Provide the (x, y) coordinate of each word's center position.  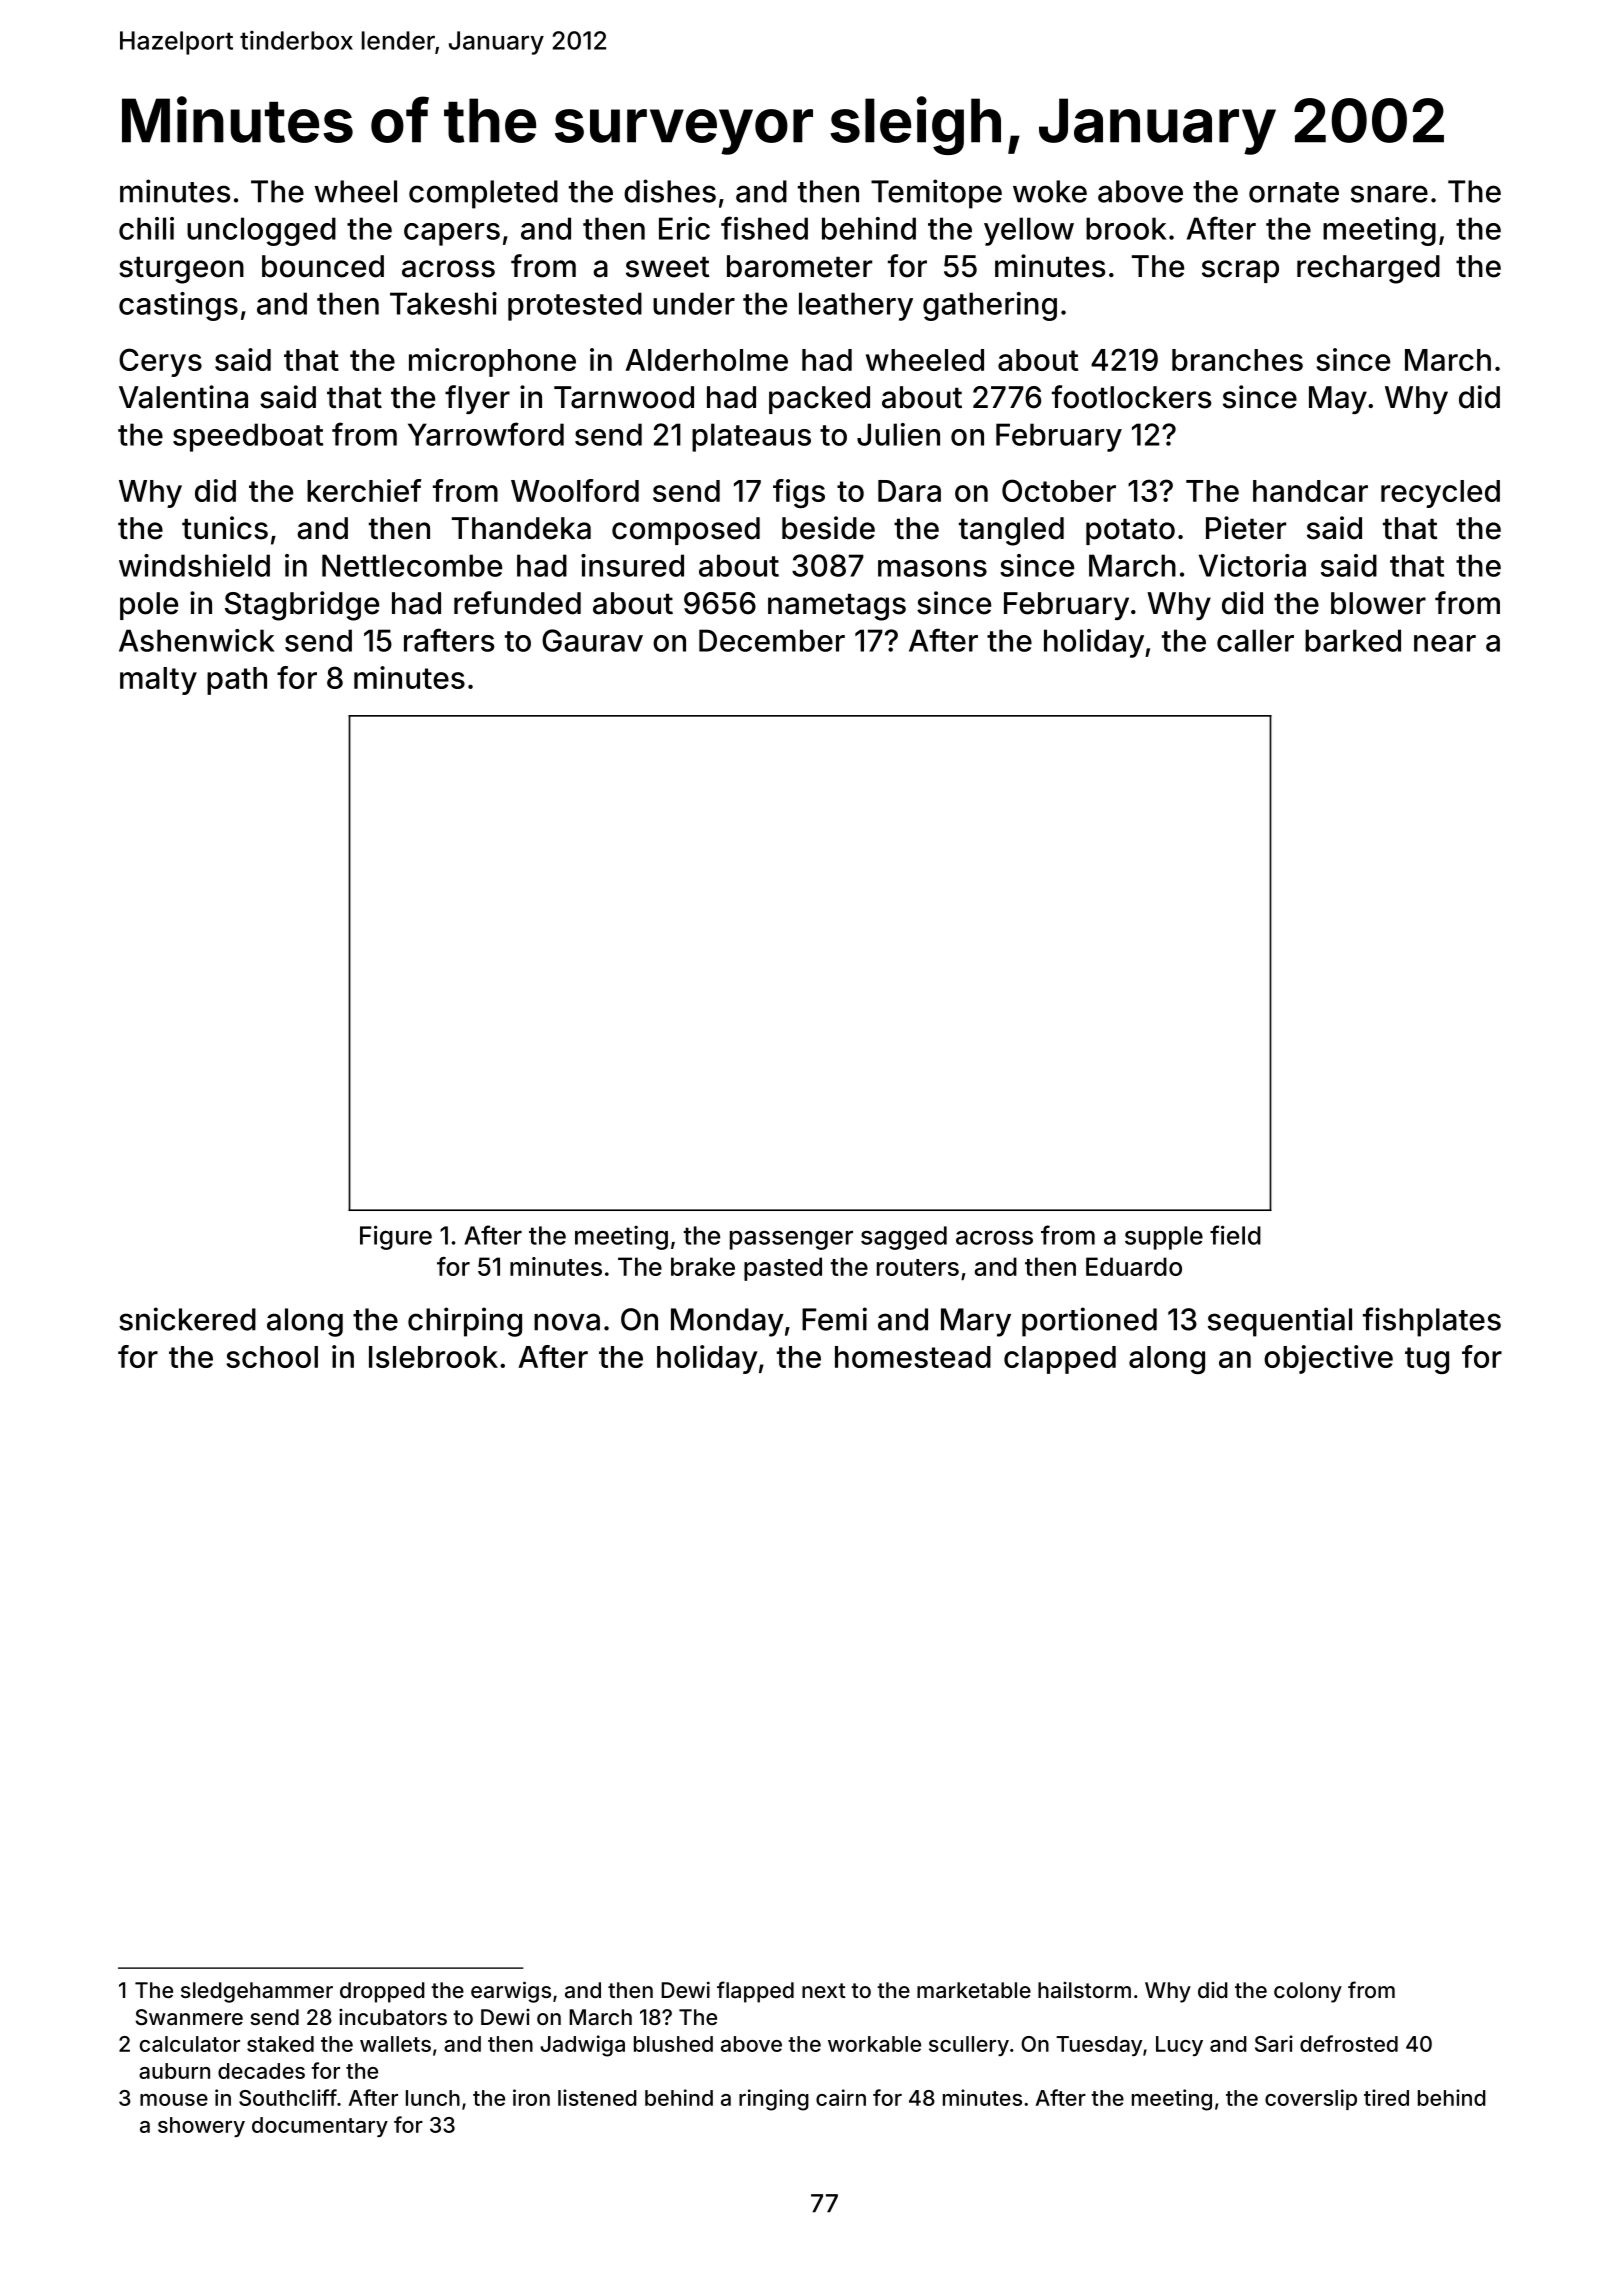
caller (1255, 640)
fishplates (1432, 1322)
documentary (320, 2127)
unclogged (261, 231)
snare (1389, 194)
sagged (904, 1238)
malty (158, 681)
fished (764, 228)
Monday (727, 1322)
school (272, 1357)
